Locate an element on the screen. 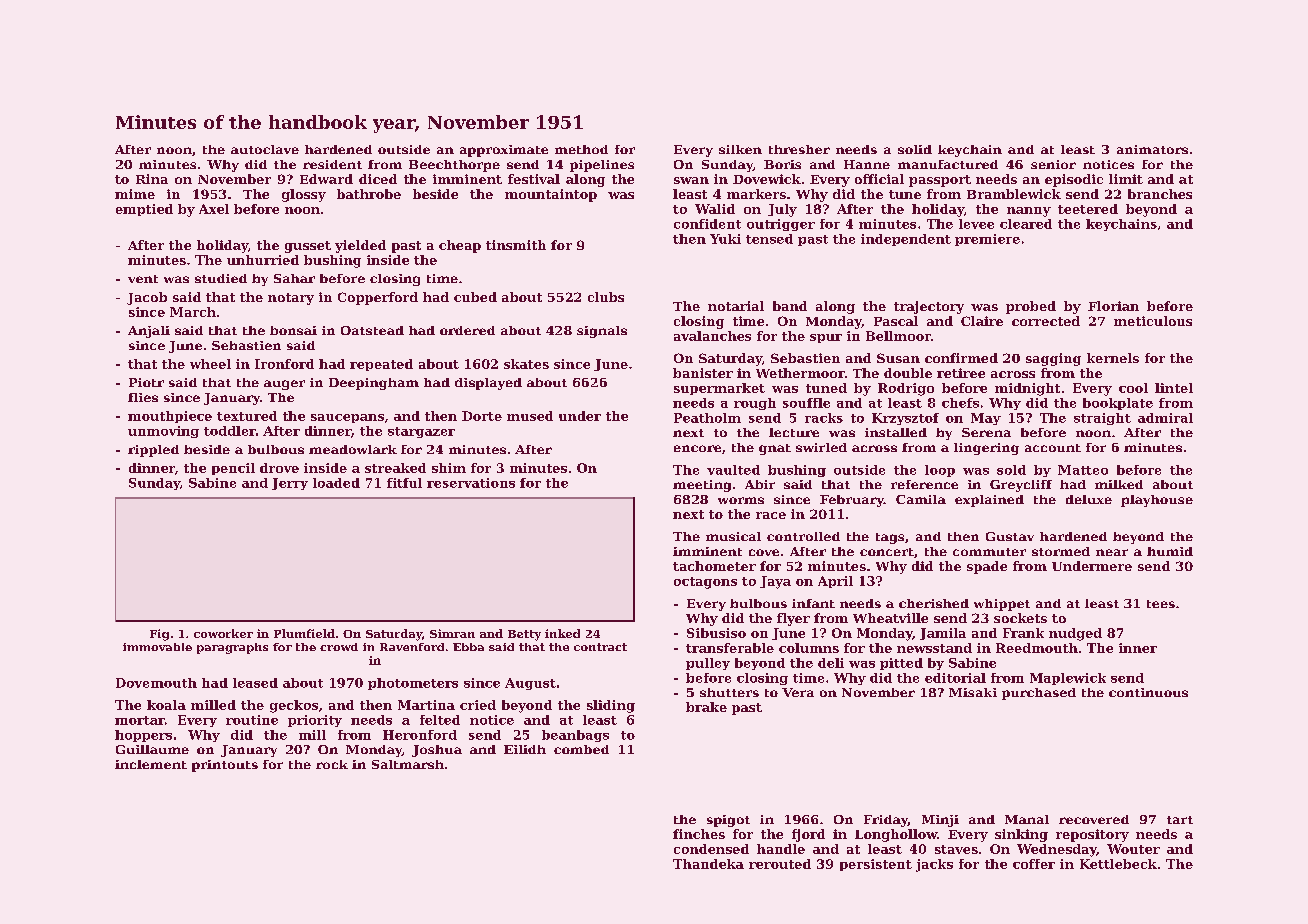 Image resolution: width=1308 pixels, height=924 pixels. musical is located at coordinates (733, 536).
